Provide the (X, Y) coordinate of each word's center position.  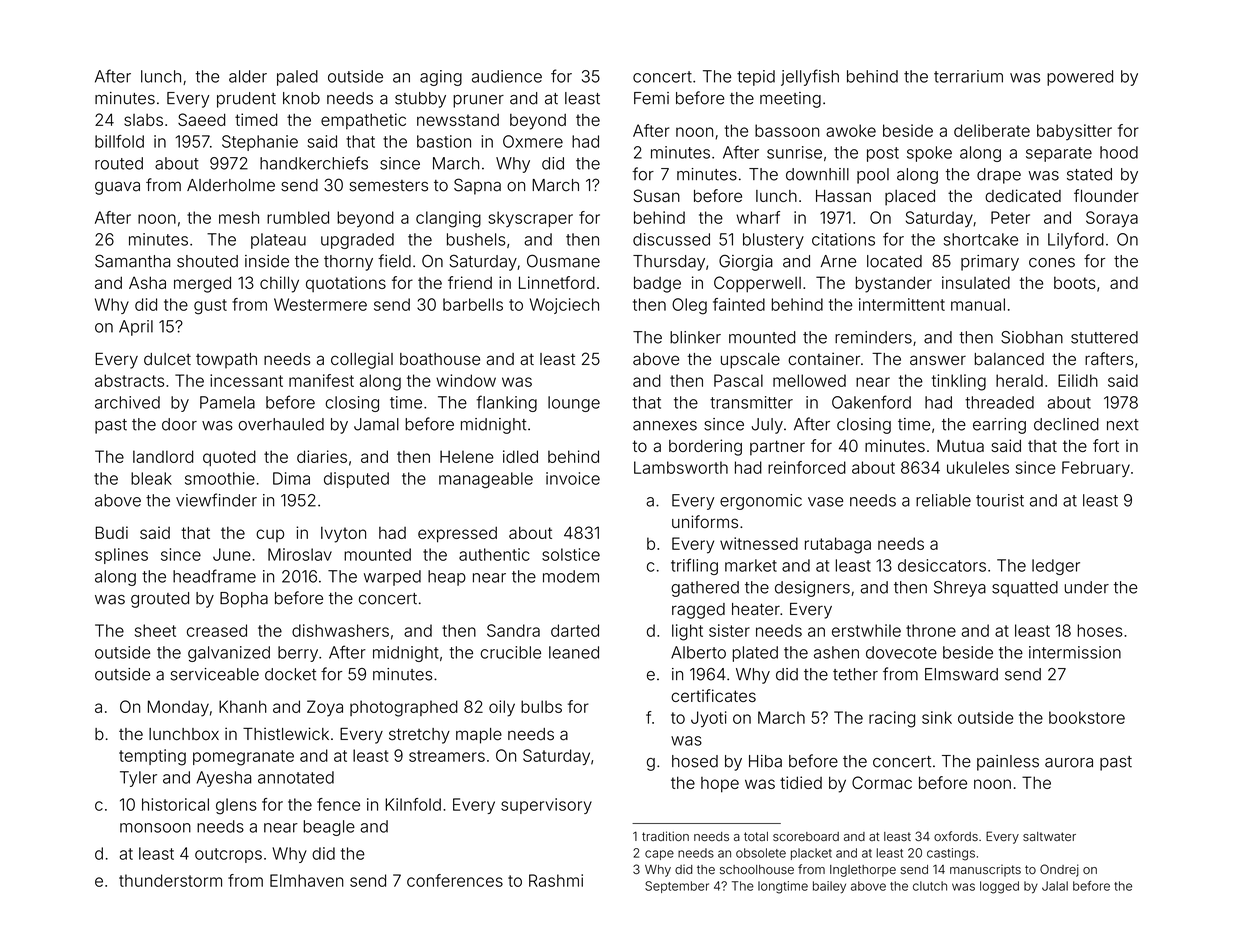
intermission (1075, 652)
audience (507, 76)
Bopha (244, 600)
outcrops (228, 855)
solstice (571, 554)
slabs (143, 120)
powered (1080, 78)
